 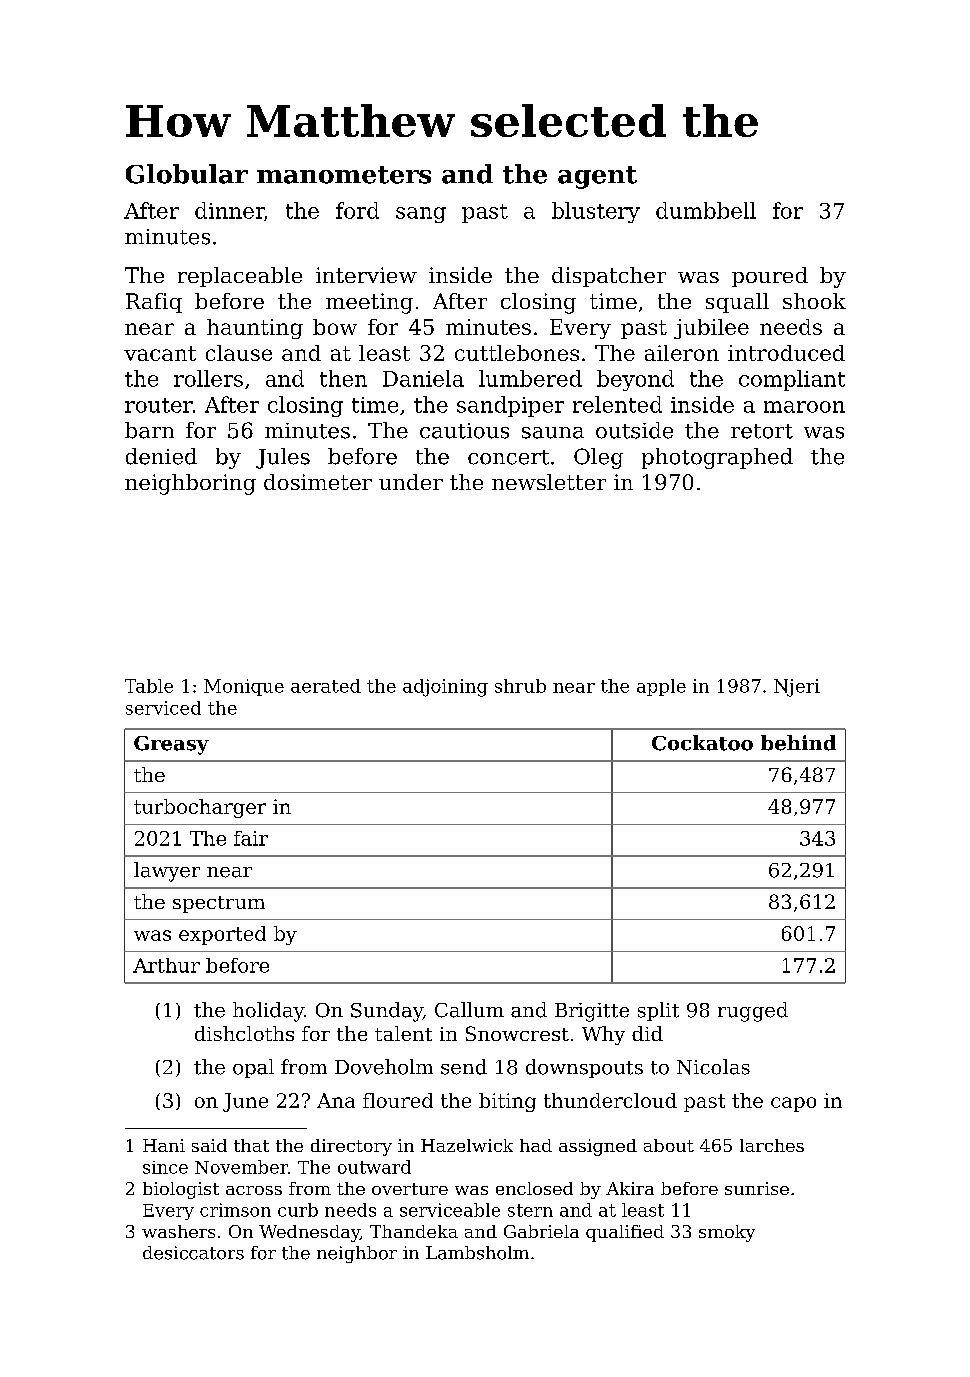 I want to click on downspouts, so click(x=584, y=1068).
